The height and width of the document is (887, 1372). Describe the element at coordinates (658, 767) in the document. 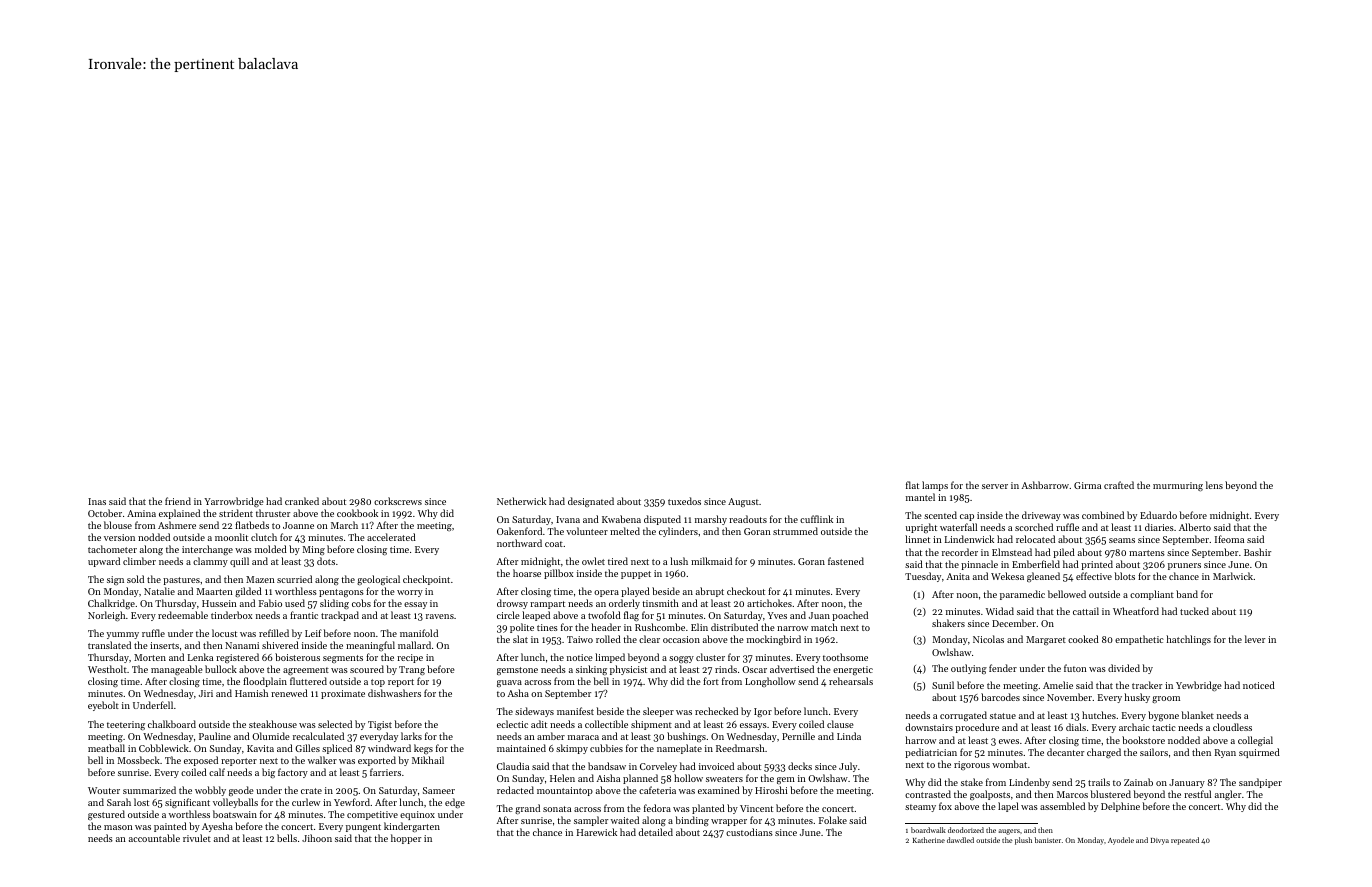

I see `Corveley` at that location.
